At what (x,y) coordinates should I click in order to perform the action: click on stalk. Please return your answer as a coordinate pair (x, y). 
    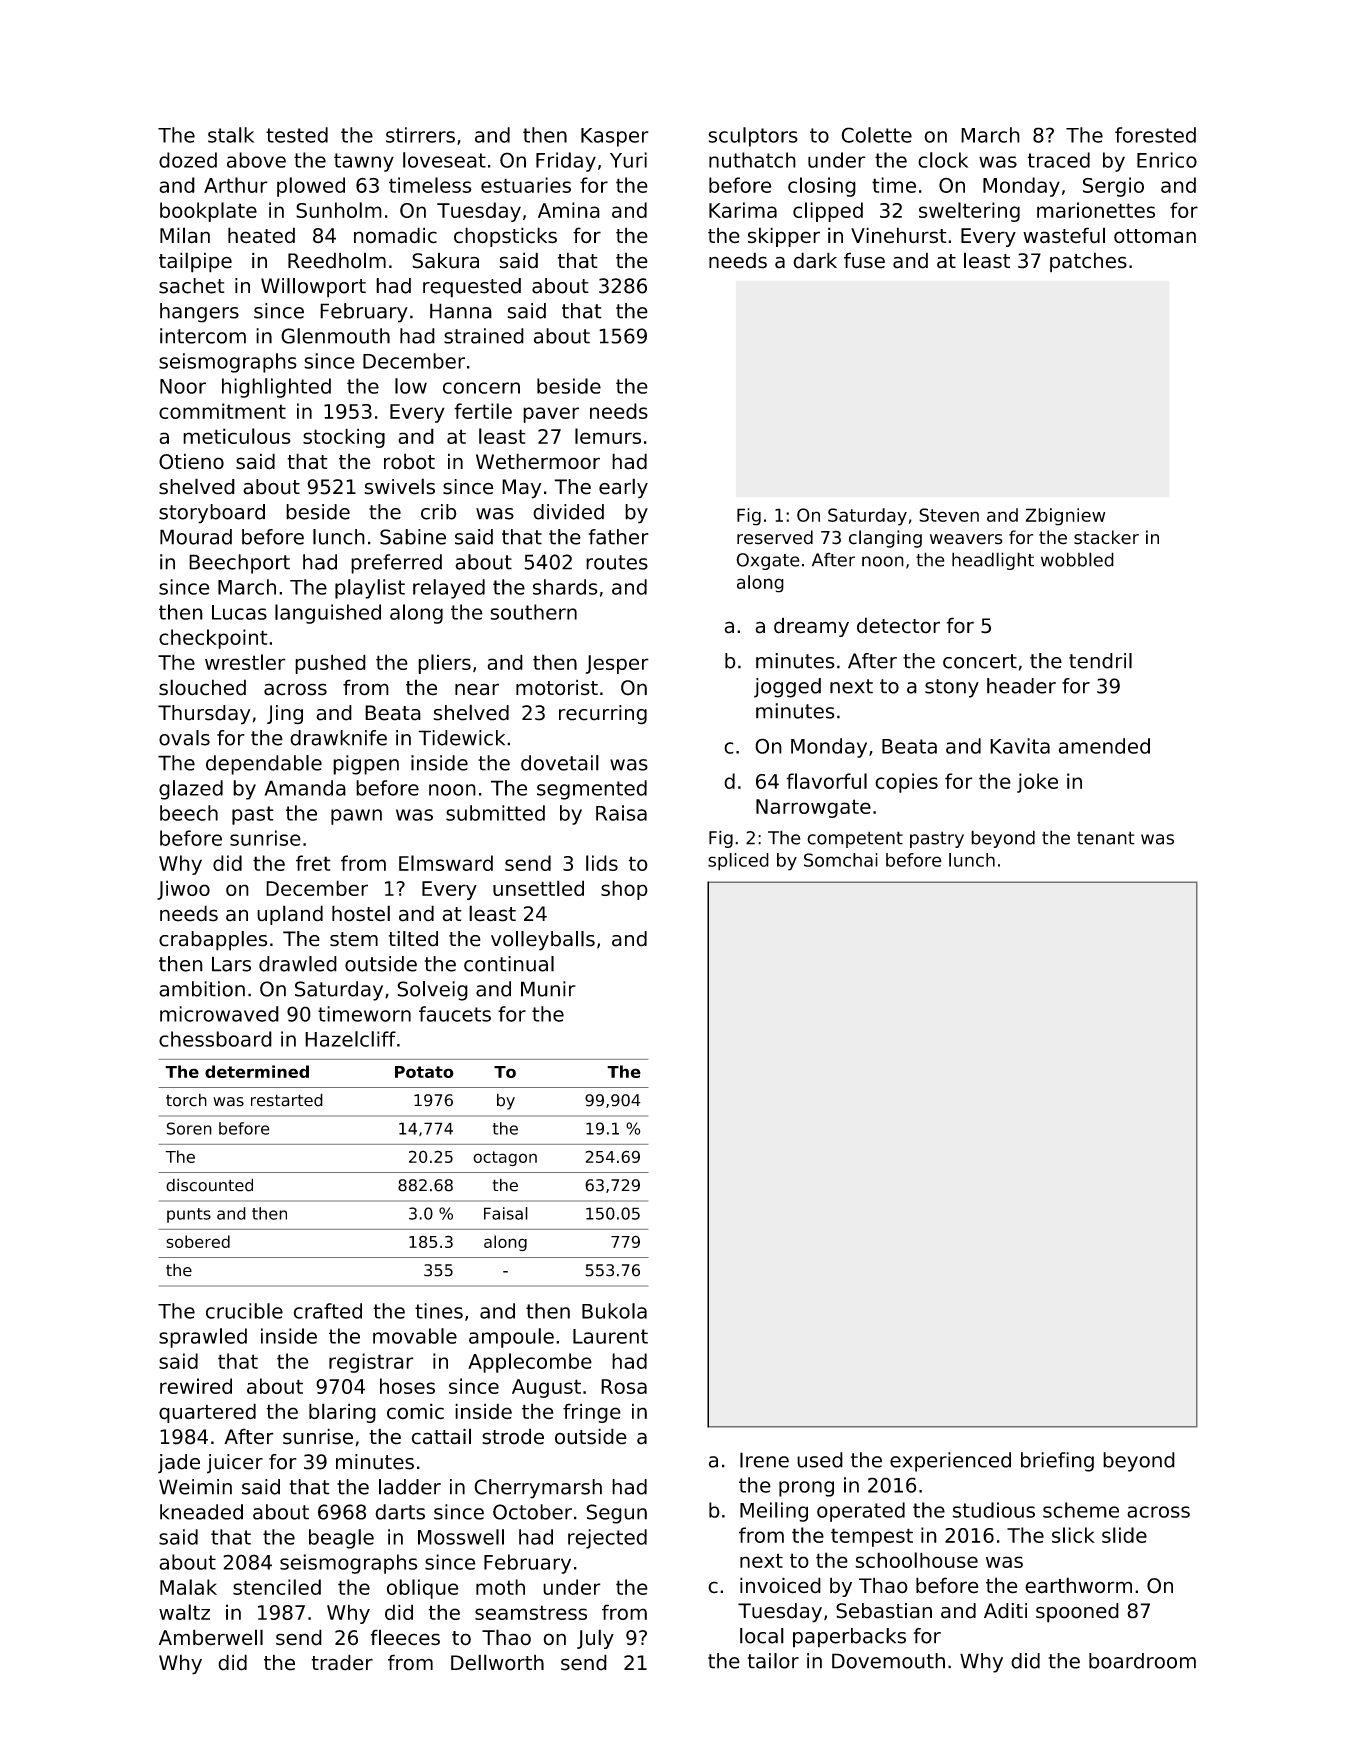
    Looking at the image, I should click on (231, 135).
